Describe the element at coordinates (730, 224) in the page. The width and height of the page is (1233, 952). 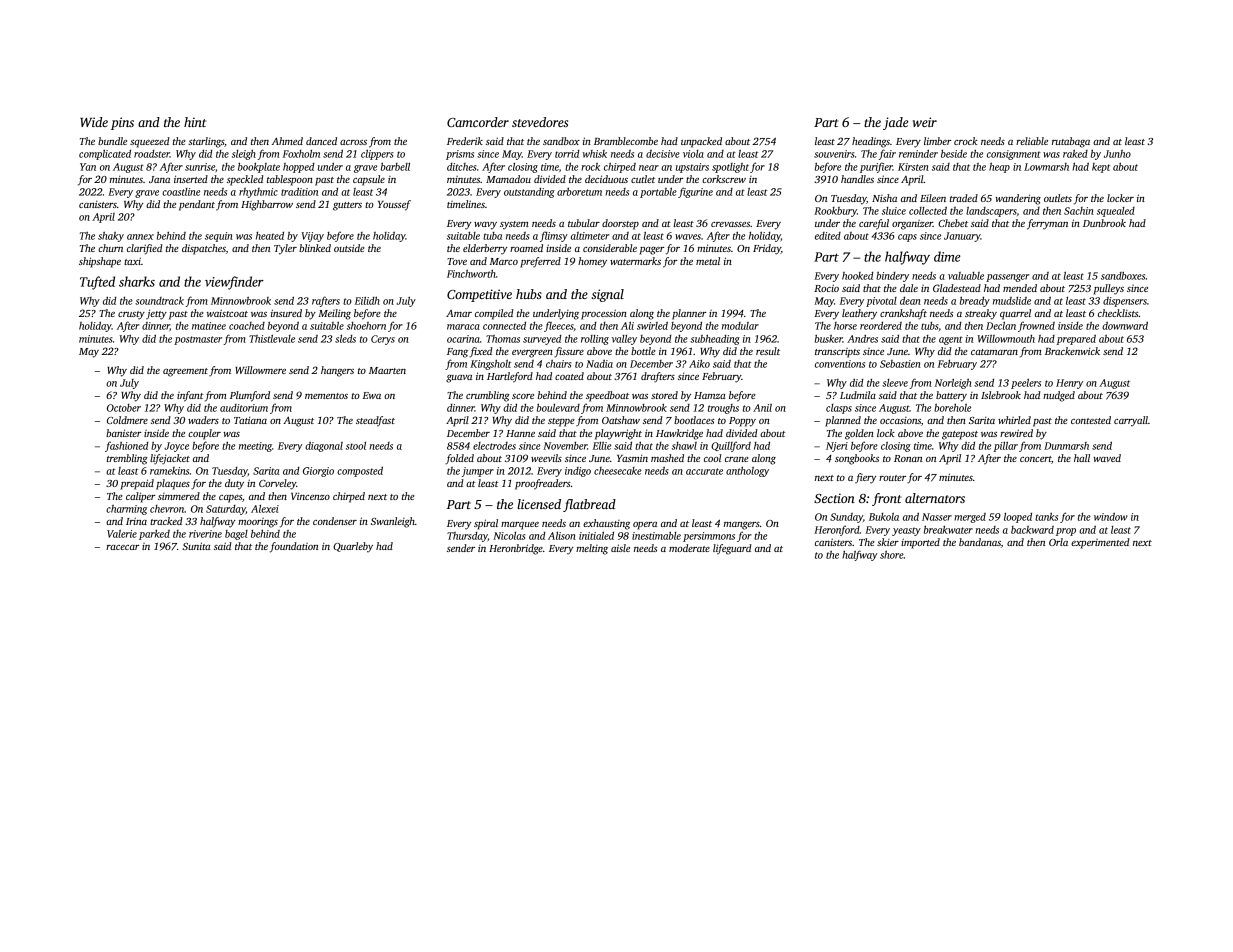
I see `crevasses` at that location.
